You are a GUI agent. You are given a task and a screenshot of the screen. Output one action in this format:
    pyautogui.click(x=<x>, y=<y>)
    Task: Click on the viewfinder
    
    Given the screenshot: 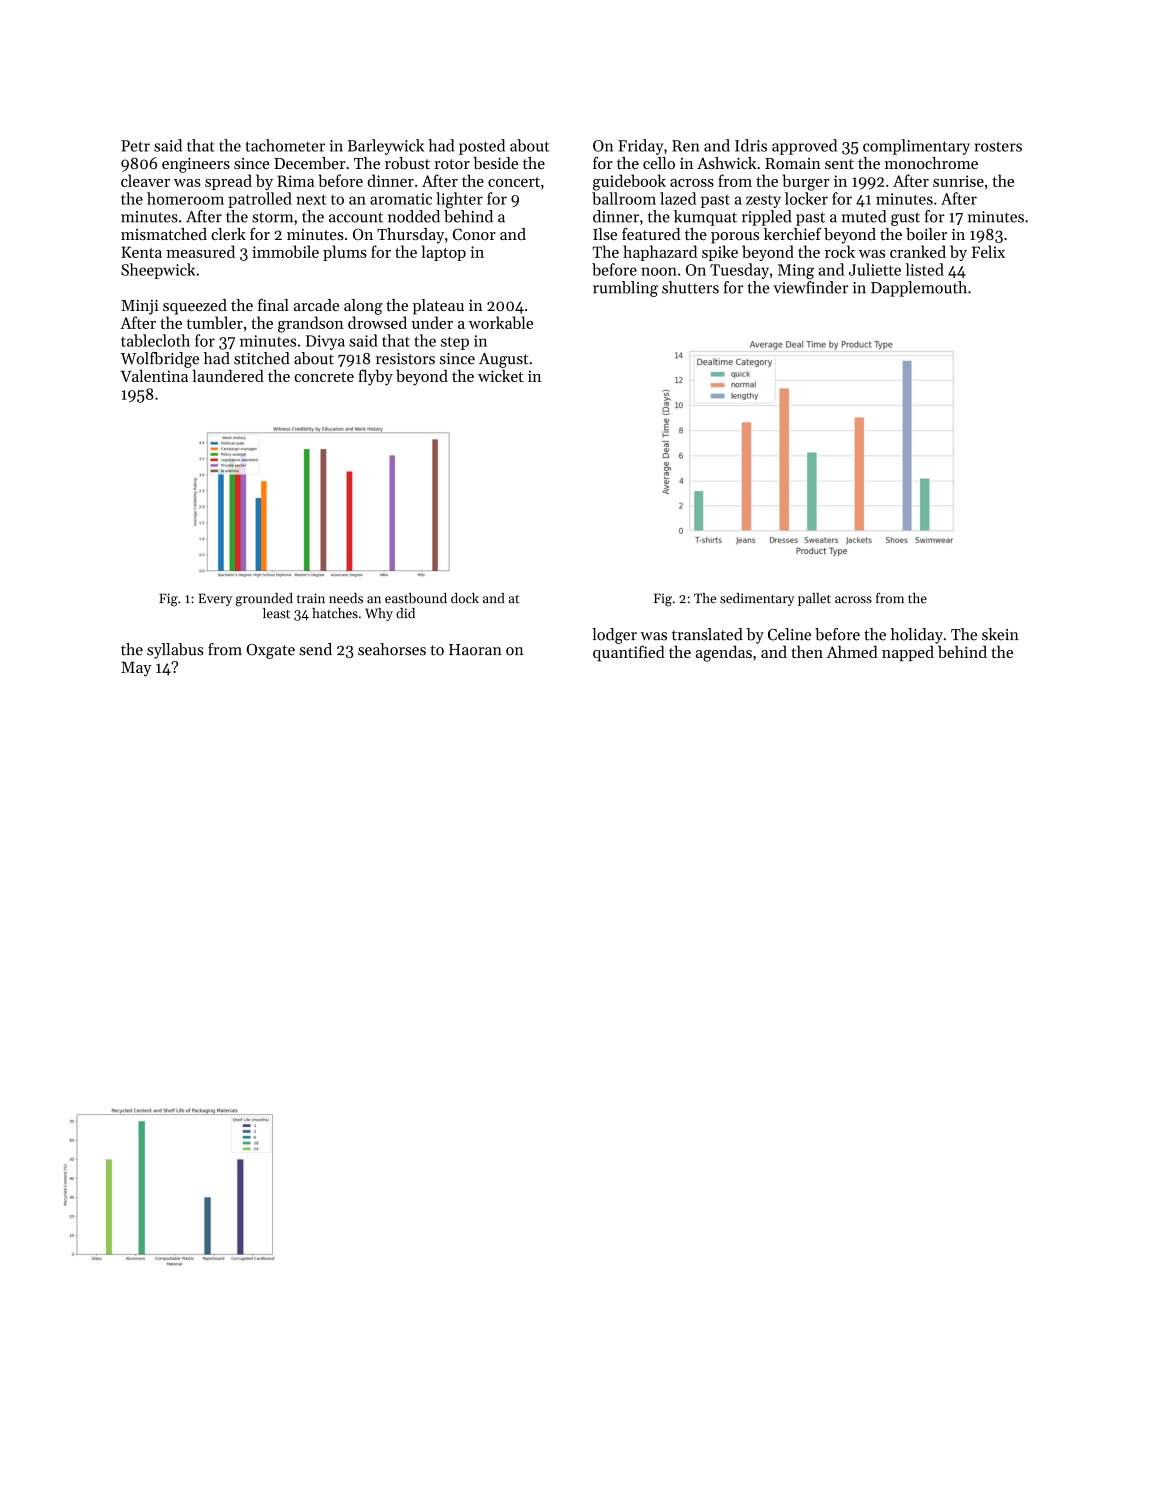 What is the action you would take?
    pyautogui.click(x=810, y=287)
